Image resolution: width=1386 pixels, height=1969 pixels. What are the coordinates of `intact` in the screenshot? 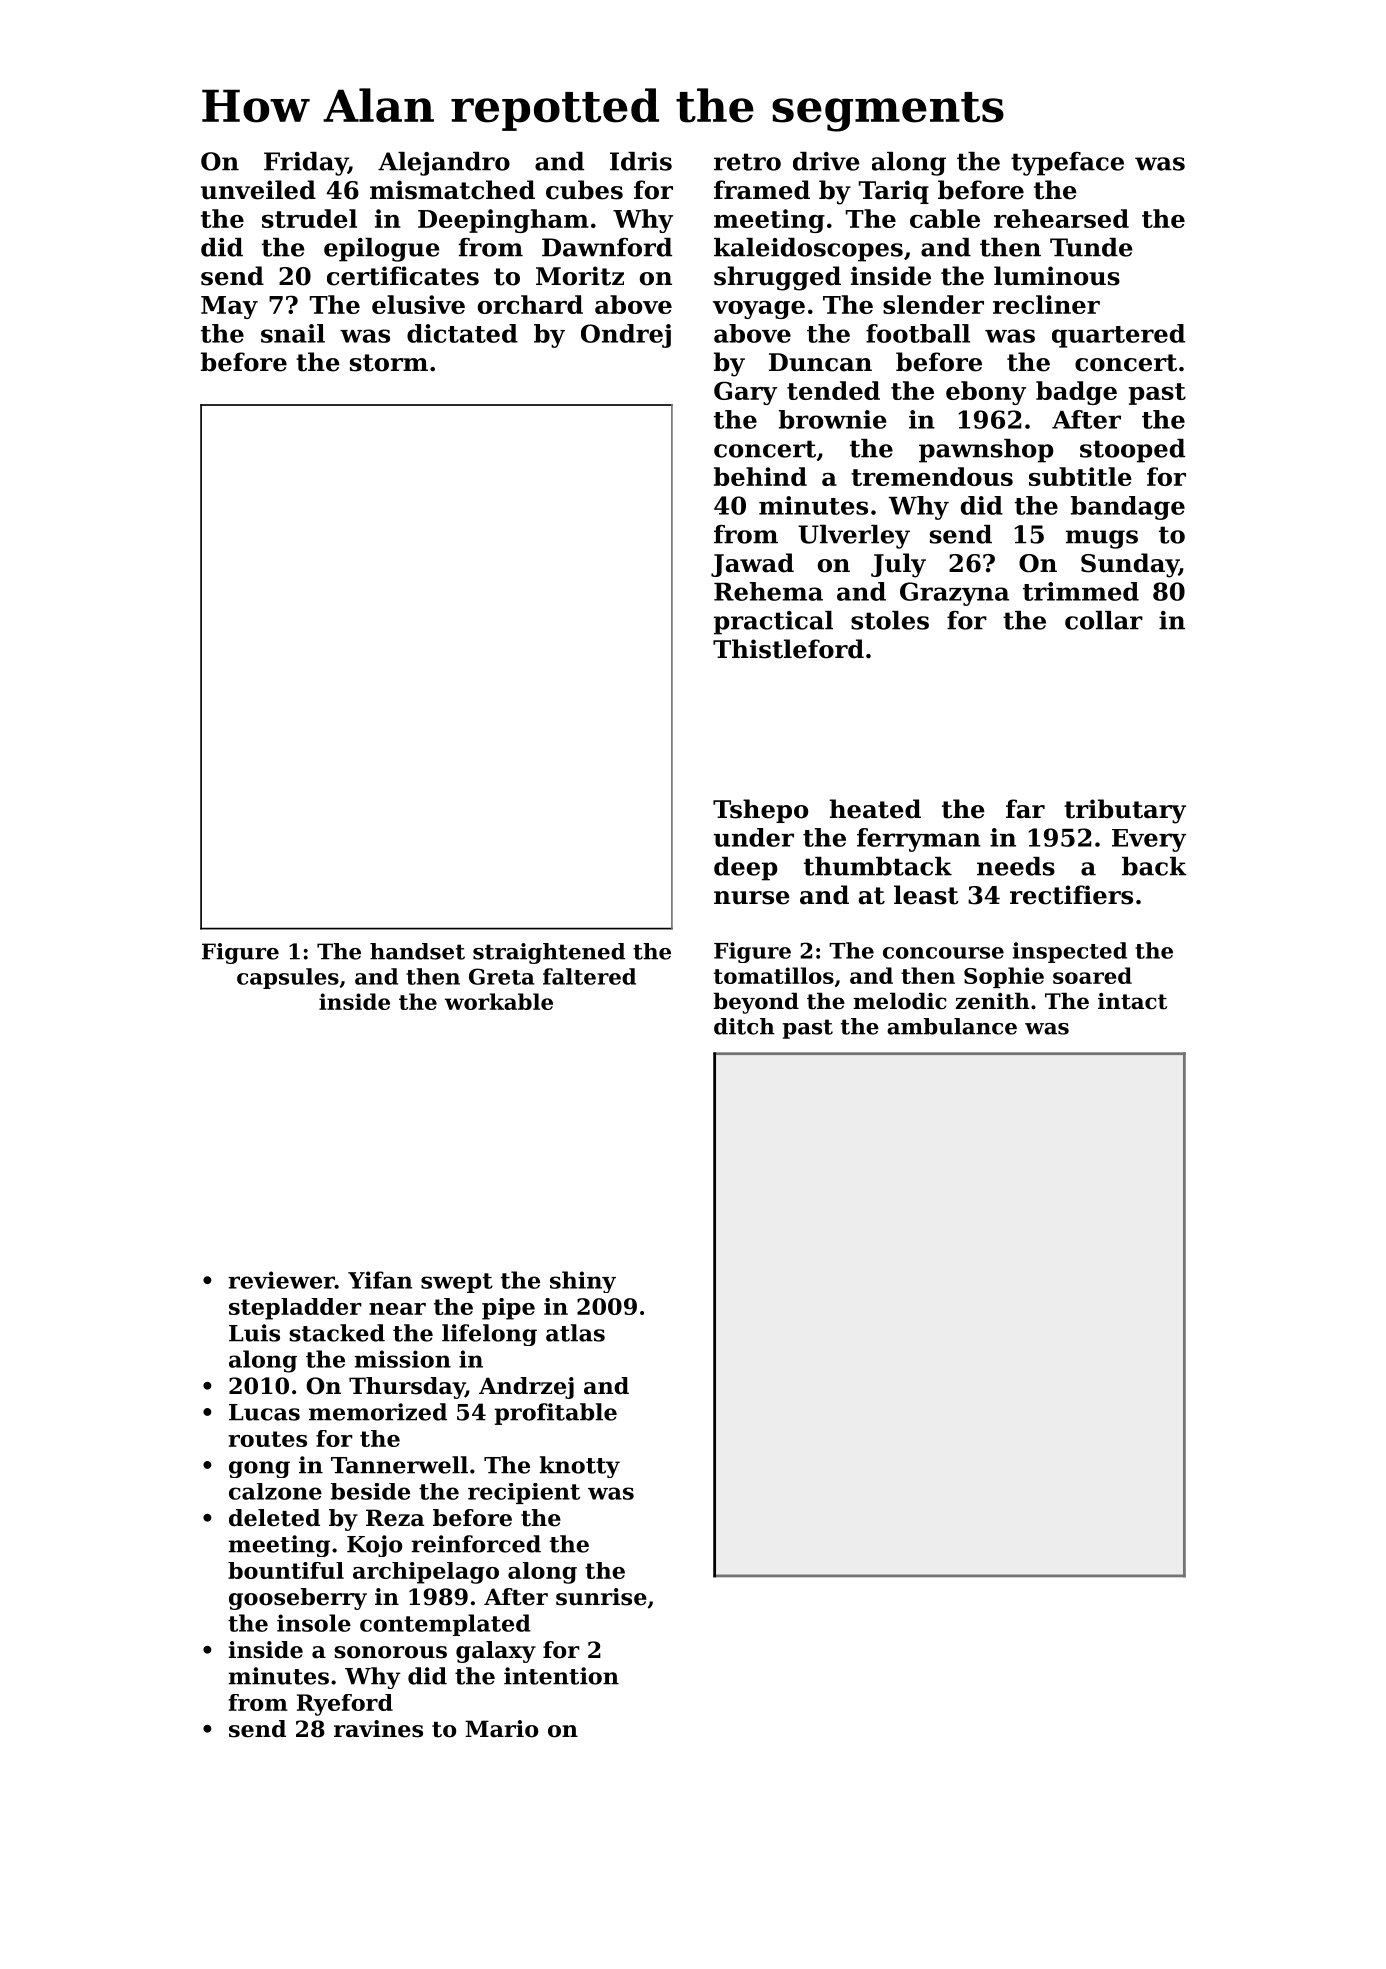 It's located at (1132, 1001).
